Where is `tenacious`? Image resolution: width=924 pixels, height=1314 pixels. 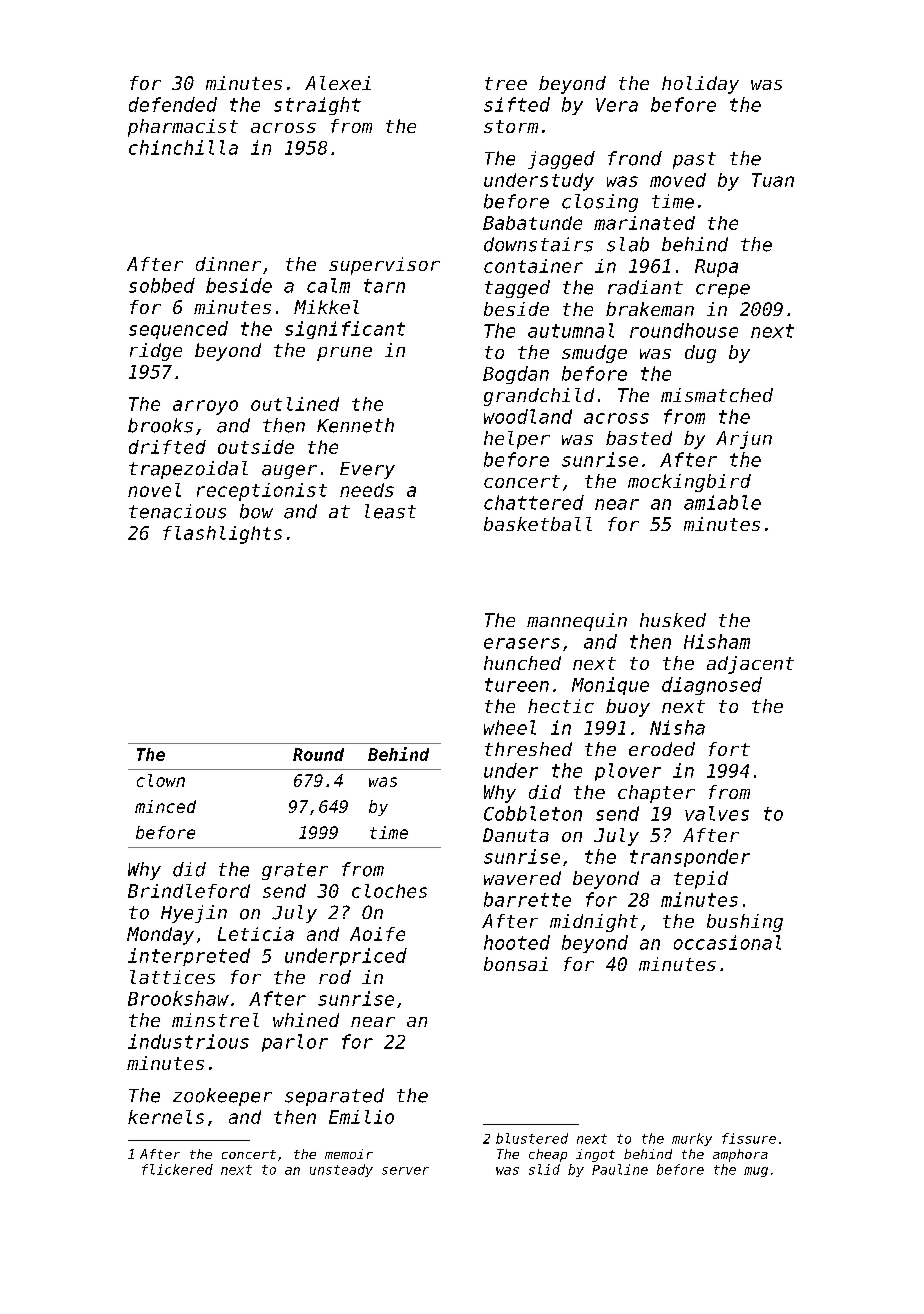
tenacious is located at coordinates (177, 511).
